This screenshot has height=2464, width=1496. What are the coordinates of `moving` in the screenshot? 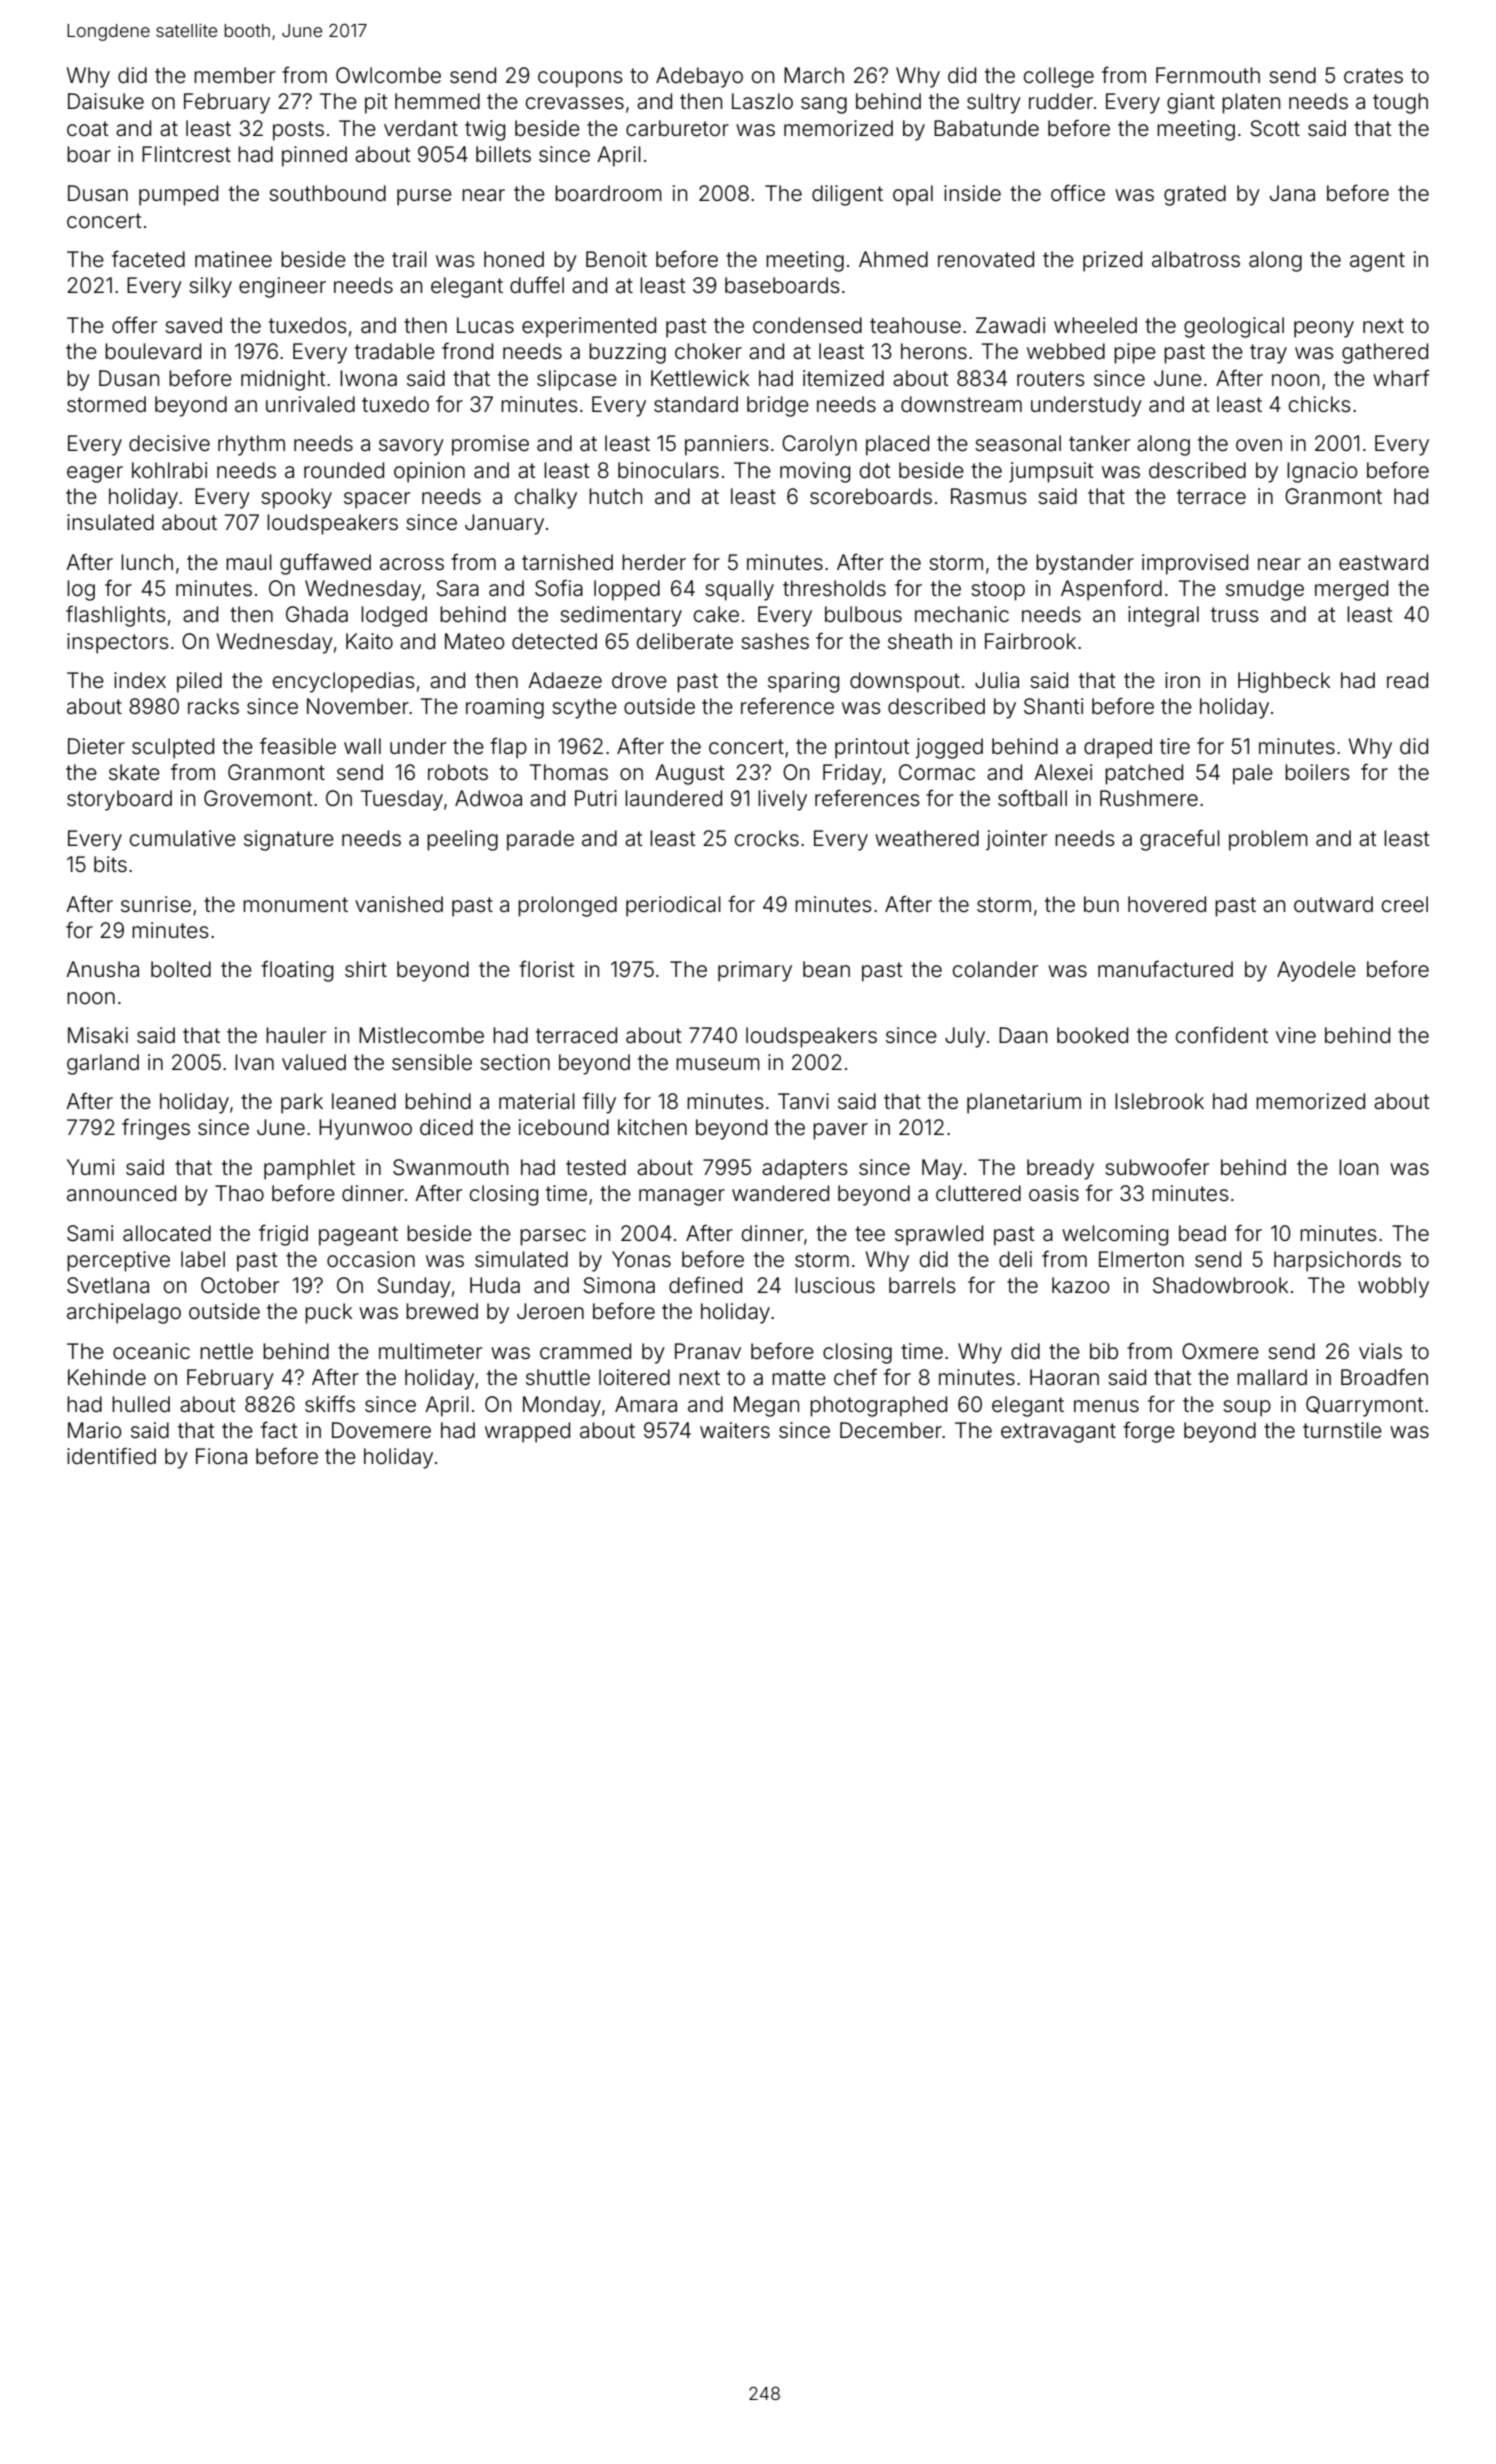 It's located at (815, 472).
